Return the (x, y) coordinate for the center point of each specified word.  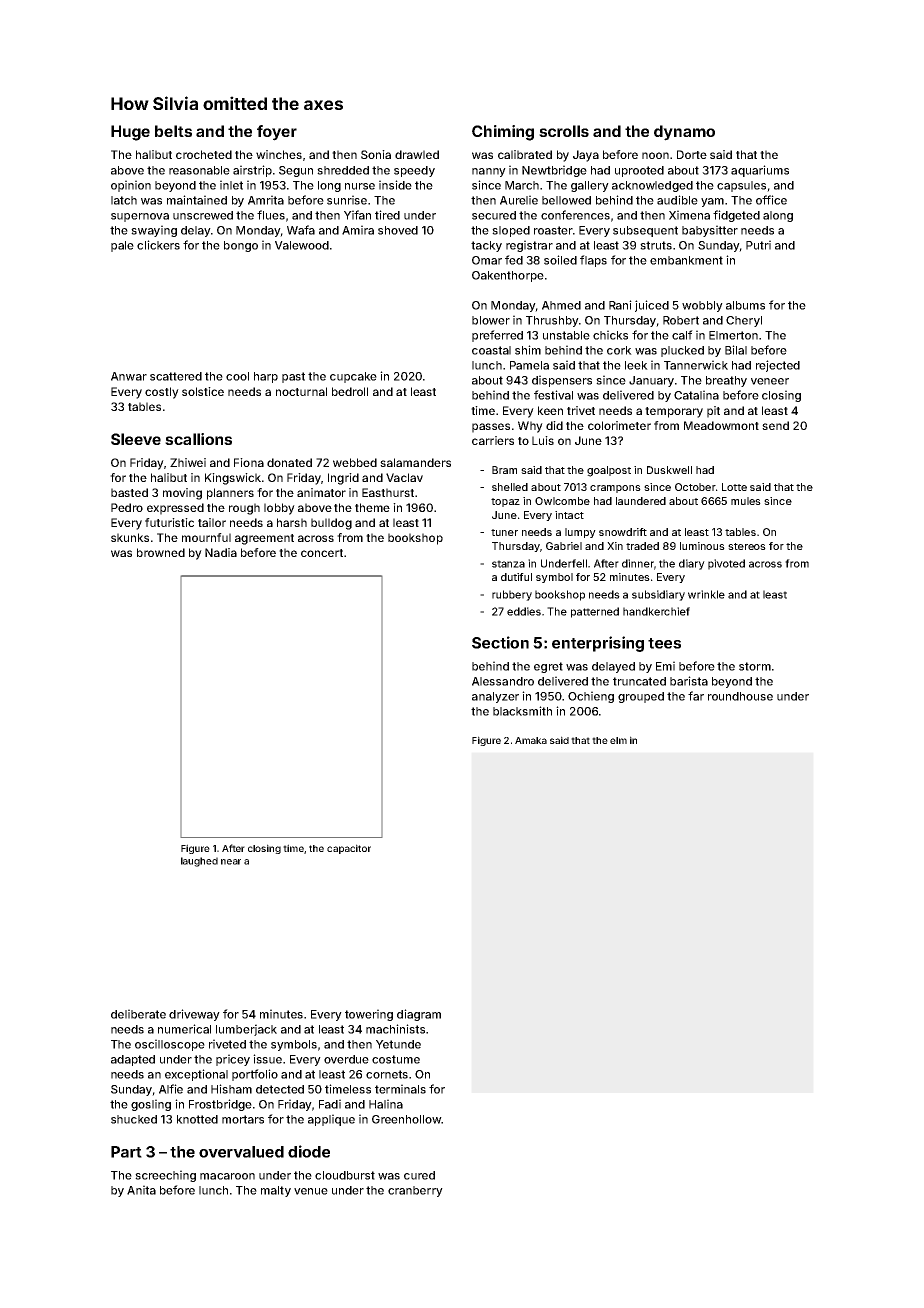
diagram (419, 1015)
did (554, 425)
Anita (141, 1190)
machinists (395, 1029)
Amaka (531, 740)
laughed (199, 862)
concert (322, 553)
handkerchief (656, 611)
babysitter (710, 231)
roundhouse (740, 696)
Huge (130, 133)
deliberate (138, 1014)
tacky (486, 246)
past (293, 377)
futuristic (169, 522)
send (775, 425)
